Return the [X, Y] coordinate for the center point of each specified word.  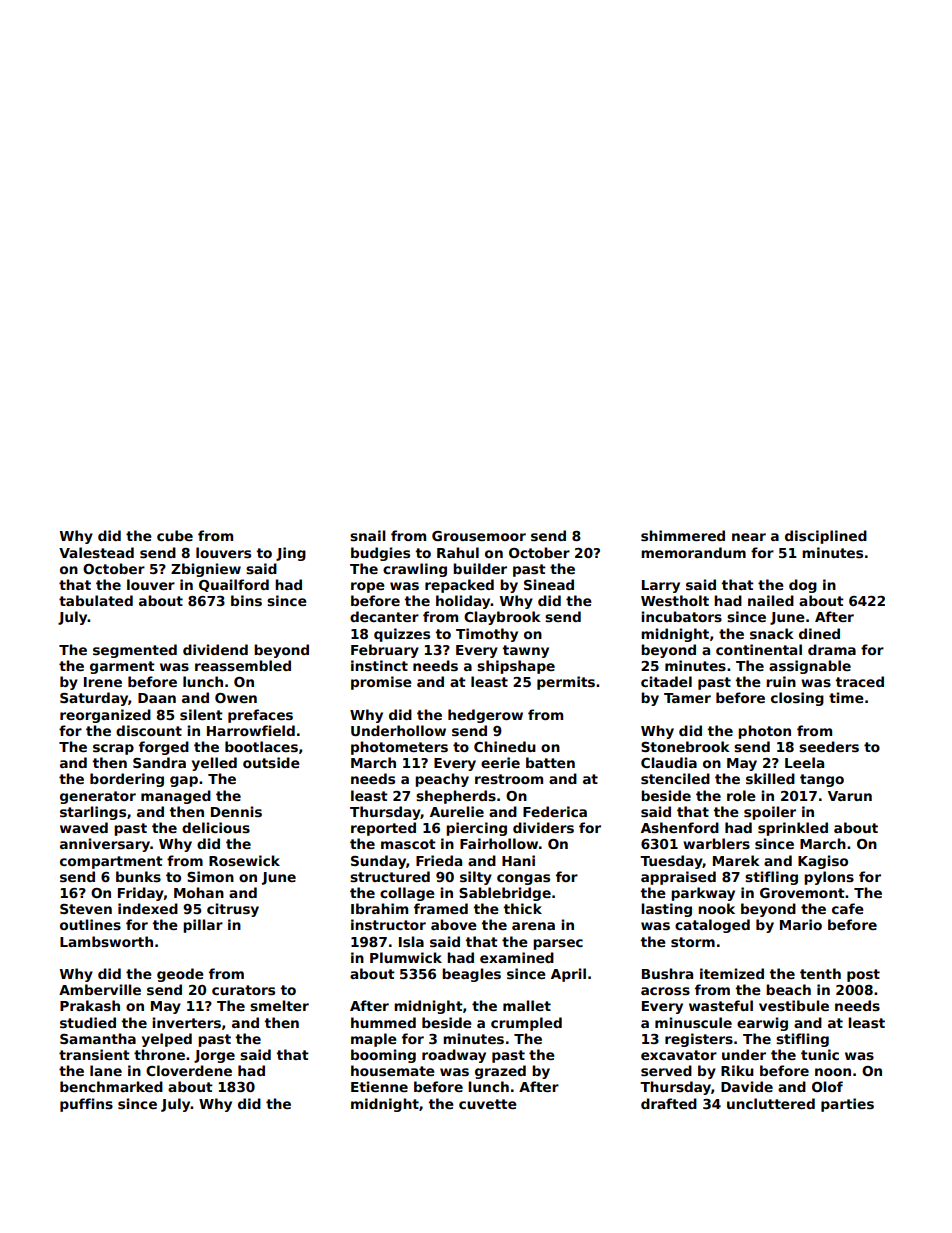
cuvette [488, 1104]
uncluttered [771, 1103]
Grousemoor [479, 536]
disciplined [826, 537]
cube [175, 535]
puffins [86, 1105]
